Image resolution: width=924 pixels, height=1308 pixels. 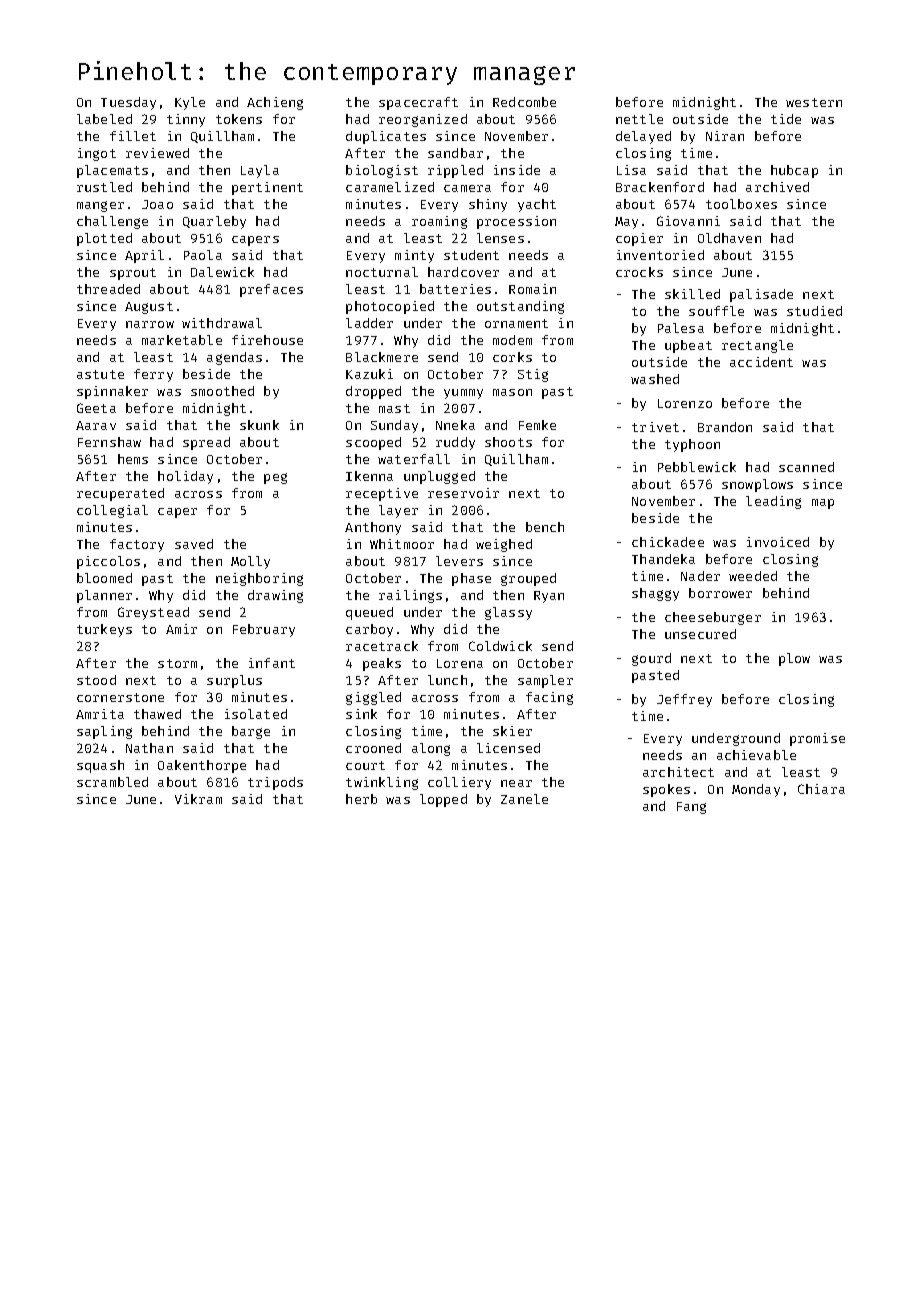 I want to click on minty, so click(x=414, y=256).
